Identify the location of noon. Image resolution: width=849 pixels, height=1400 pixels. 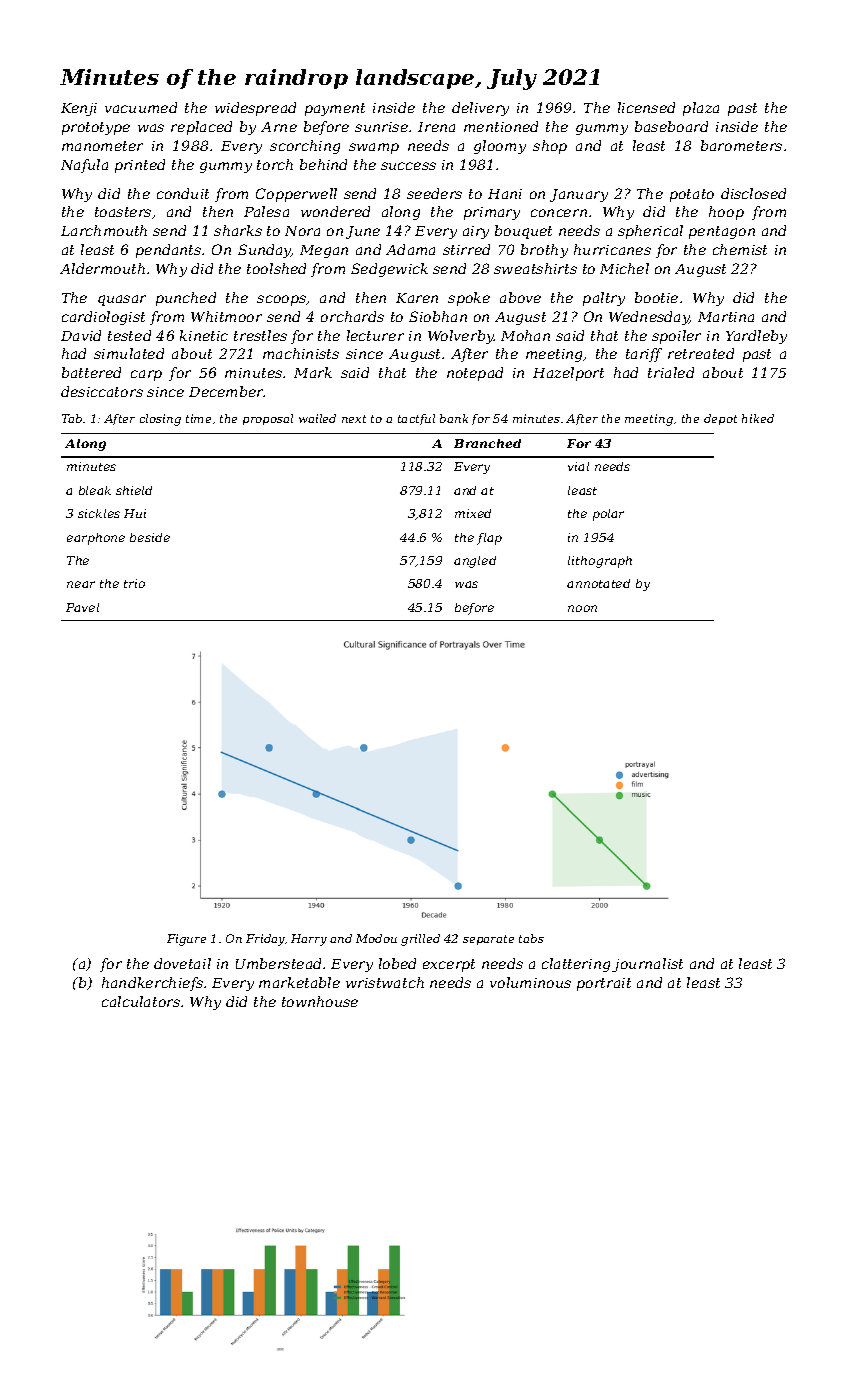
(582, 608).
